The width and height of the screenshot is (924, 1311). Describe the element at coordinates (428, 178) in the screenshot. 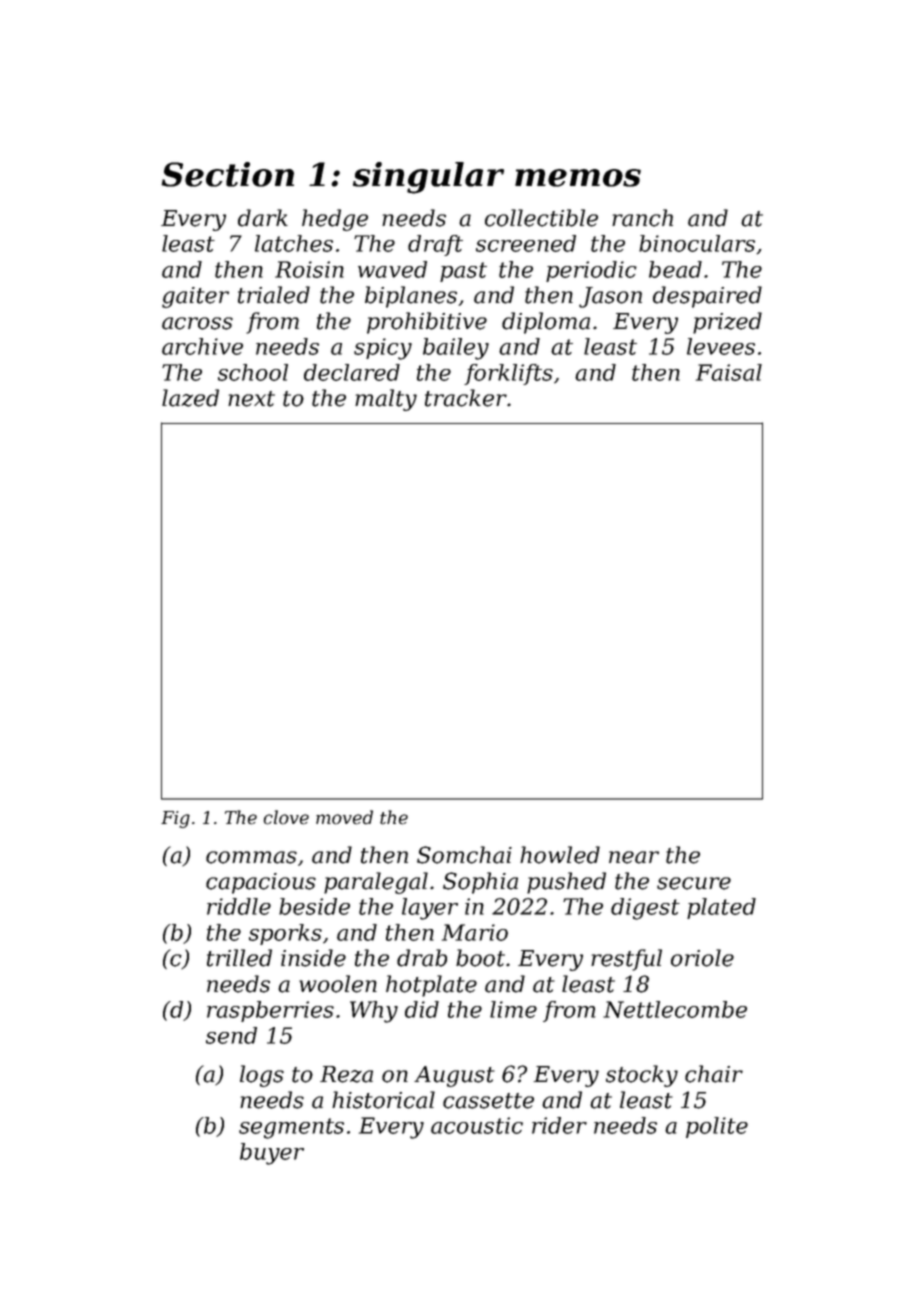

I see `singular` at that location.
